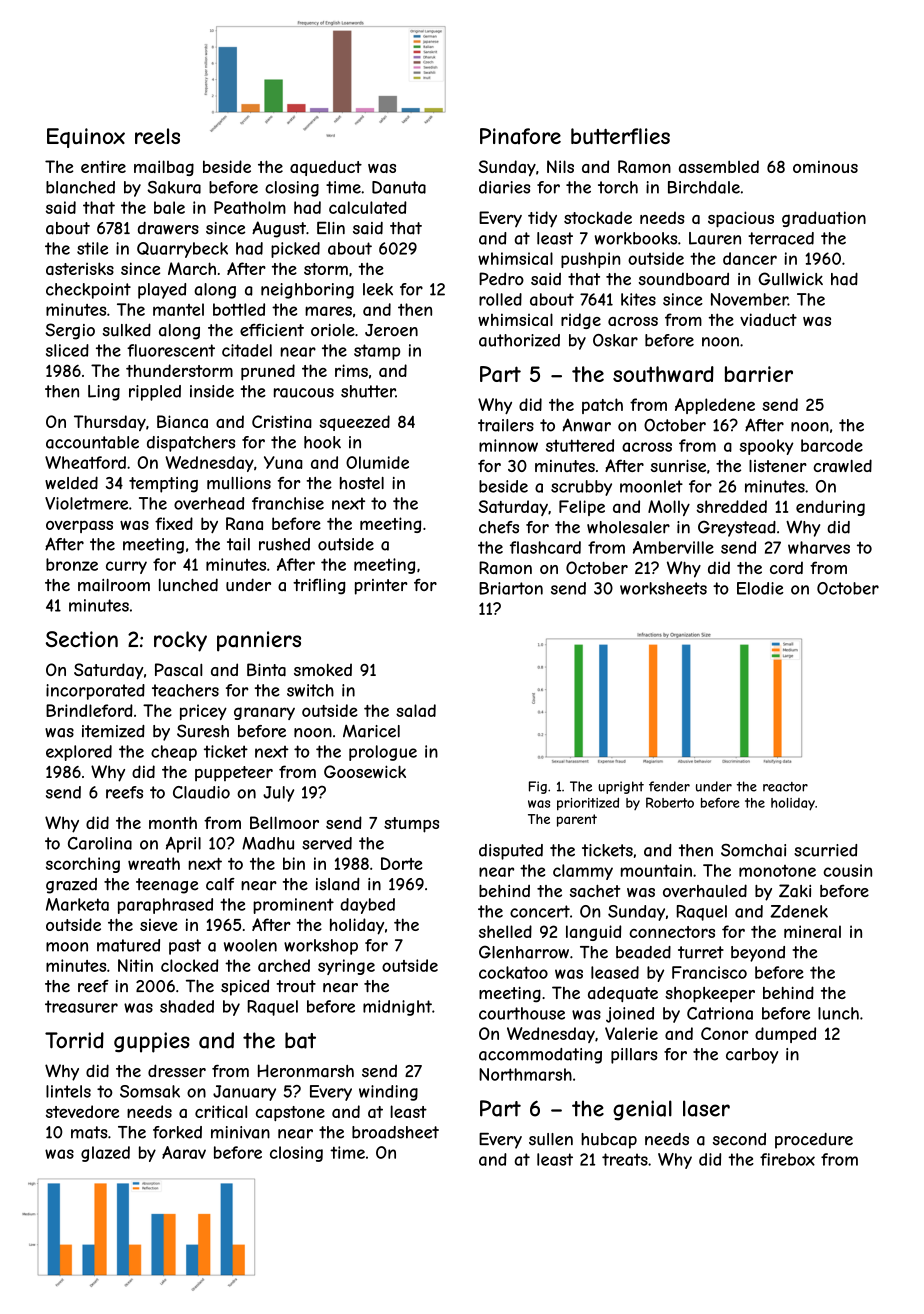 The height and width of the screenshot is (1314, 924). What do you see at coordinates (504, 187) in the screenshot?
I see `diaries` at bounding box center [504, 187].
